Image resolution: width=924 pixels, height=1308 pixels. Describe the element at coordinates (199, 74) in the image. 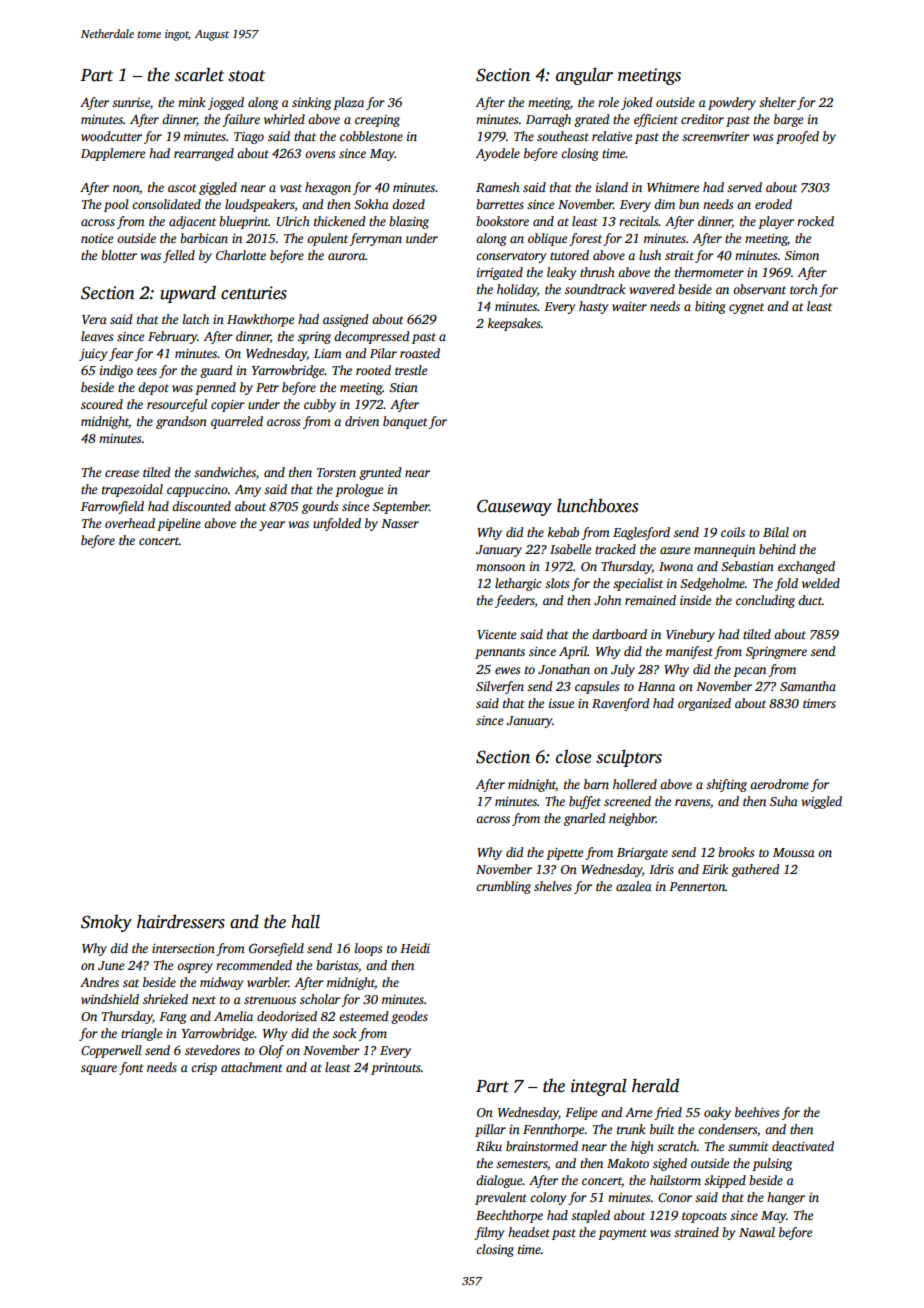

I see `scarlet` at that location.
